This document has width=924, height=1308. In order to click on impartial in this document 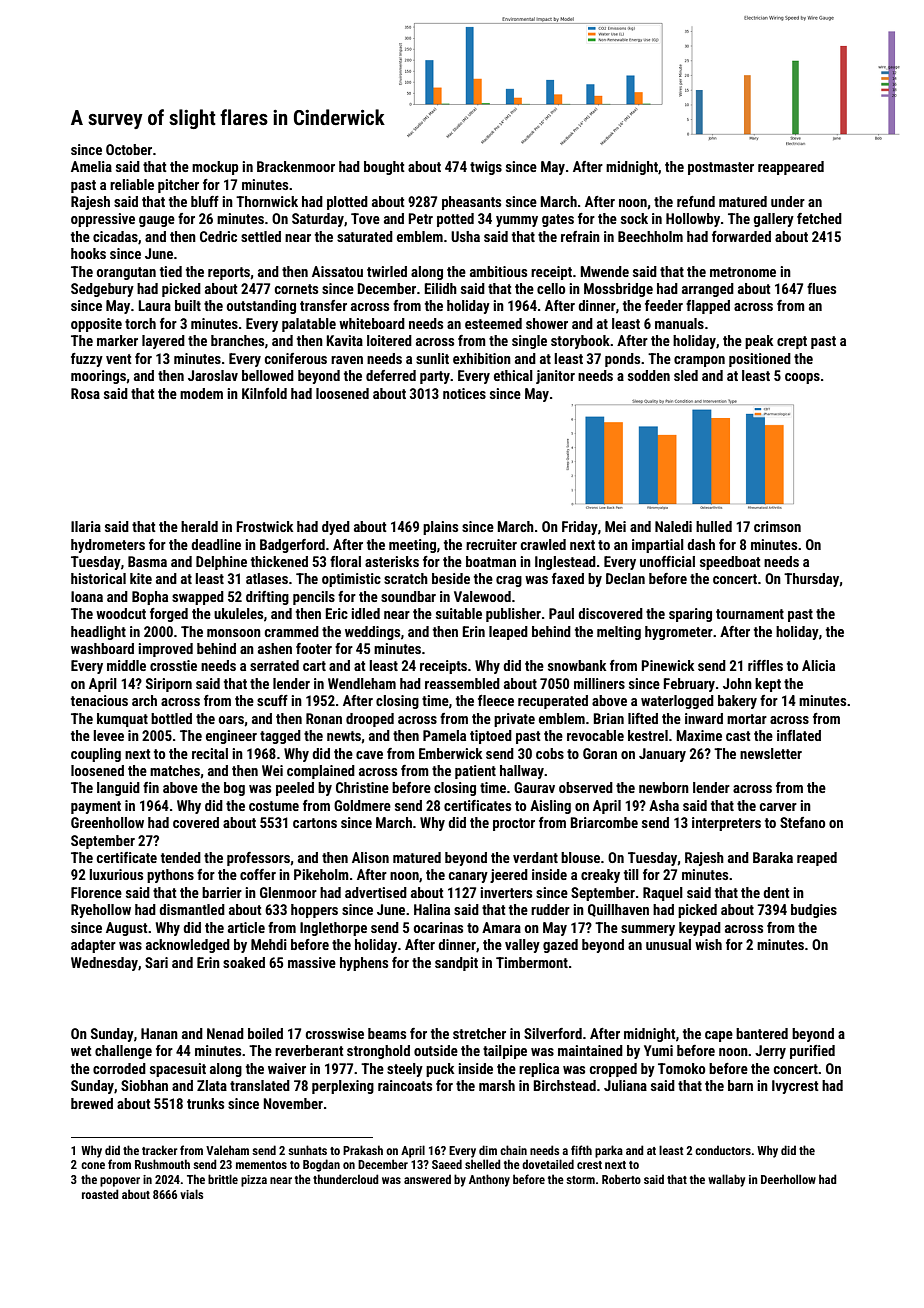, I will do `click(658, 546)`.
